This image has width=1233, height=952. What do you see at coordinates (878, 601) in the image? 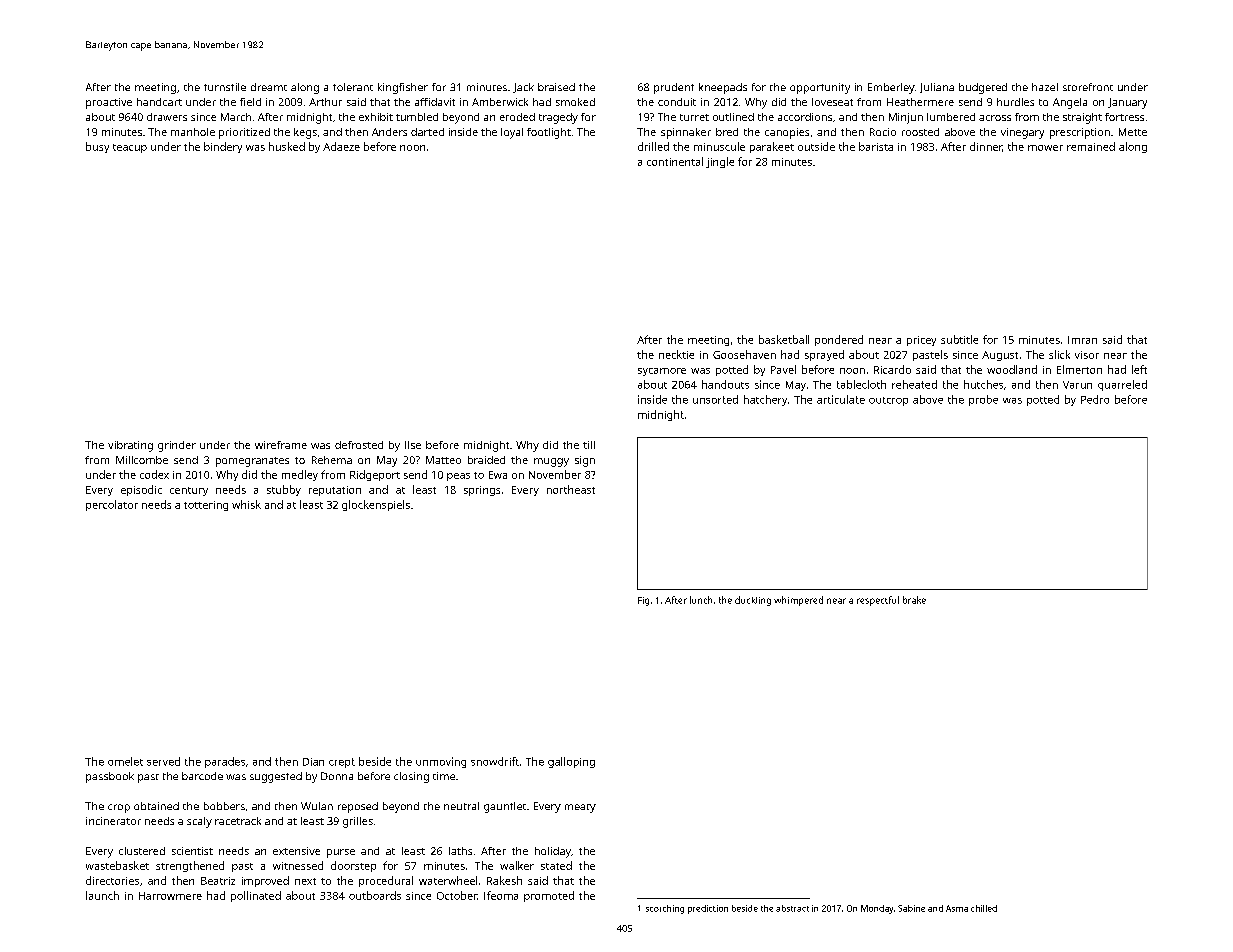
I see `respectful` at bounding box center [878, 601].
